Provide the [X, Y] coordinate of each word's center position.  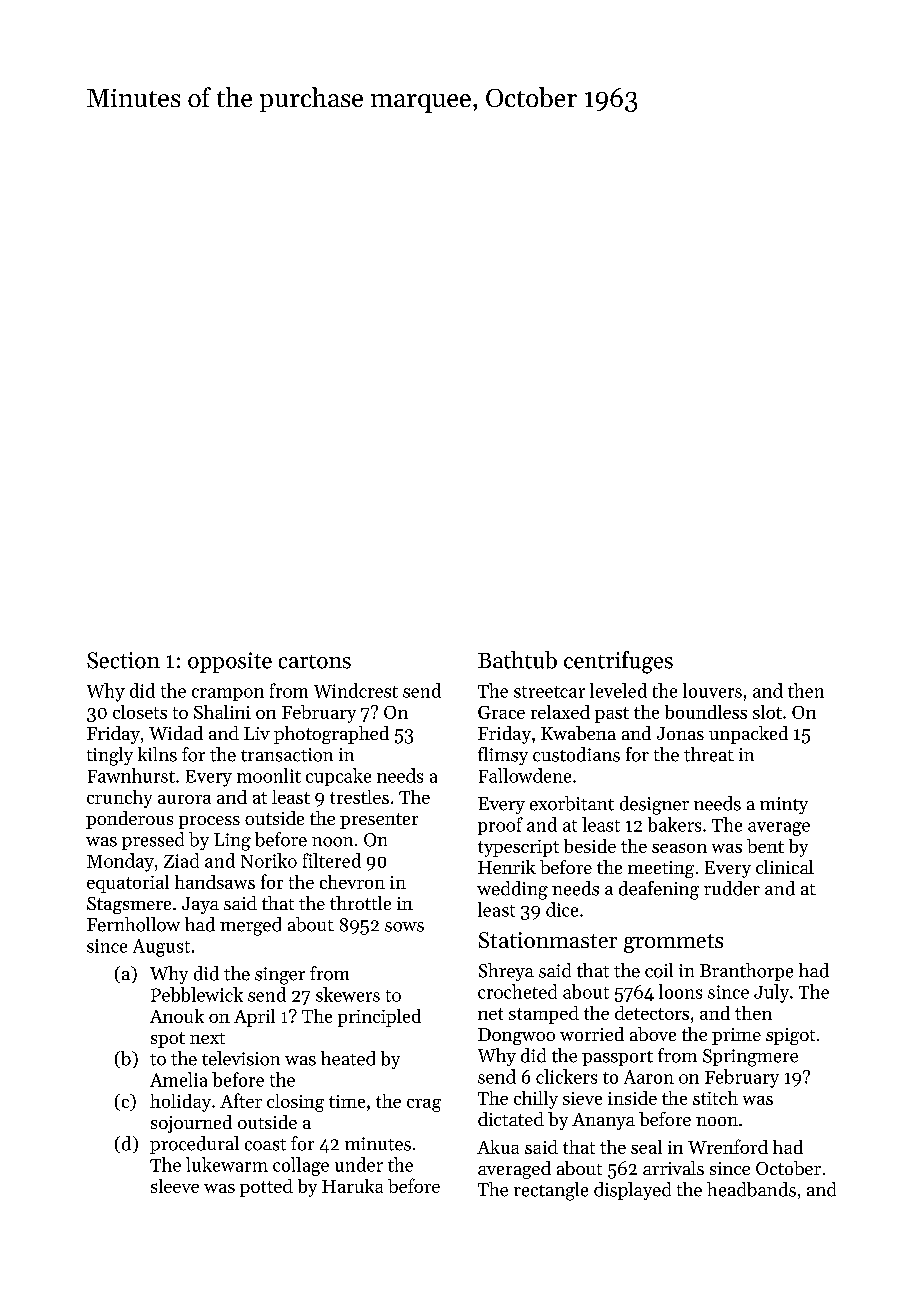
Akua [498, 1147]
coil [659, 970]
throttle [360, 903]
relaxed [560, 712]
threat [709, 754]
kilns [157, 754]
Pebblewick [197, 994]
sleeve [175, 1186]
